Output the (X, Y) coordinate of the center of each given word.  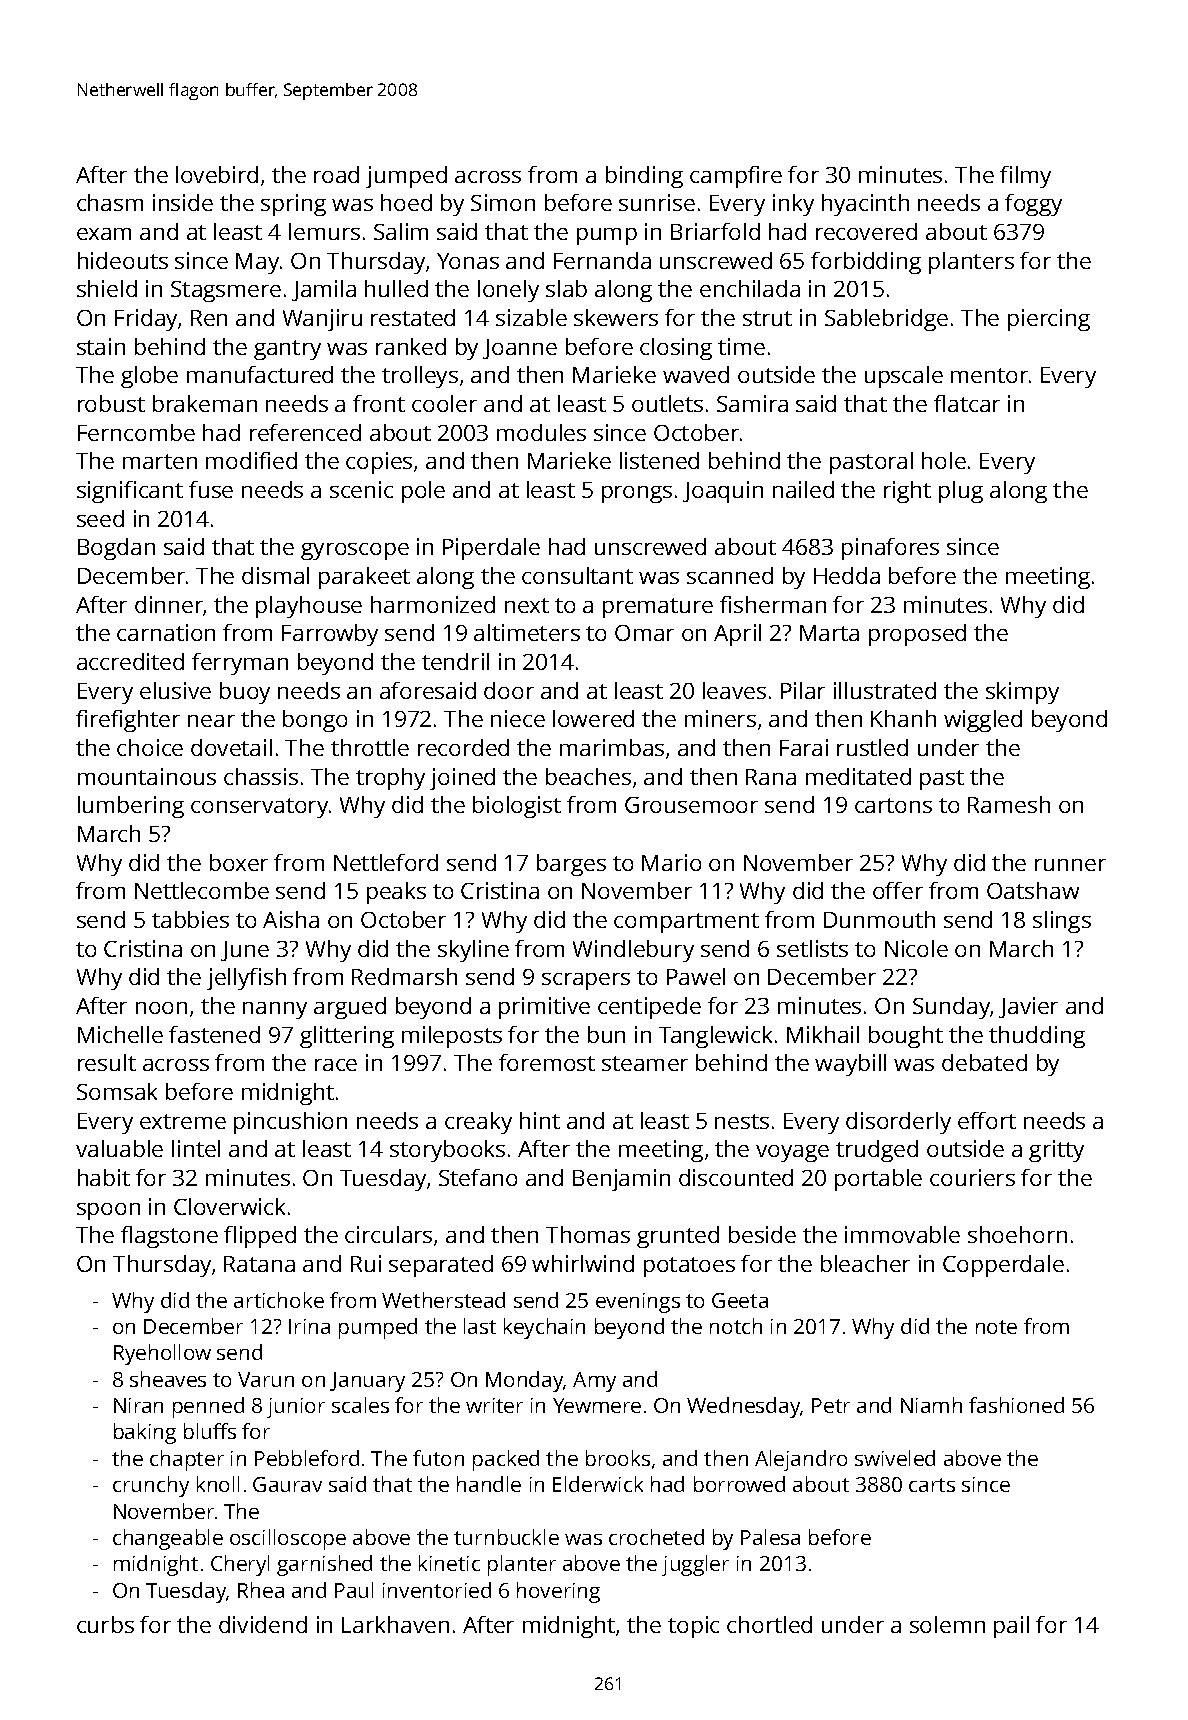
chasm (110, 202)
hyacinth (865, 205)
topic (693, 1627)
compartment (686, 923)
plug (961, 492)
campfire (736, 177)
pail (1011, 1627)
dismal (275, 575)
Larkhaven (395, 1624)
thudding (1037, 1037)
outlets (667, 403)
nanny (275, 1010)
